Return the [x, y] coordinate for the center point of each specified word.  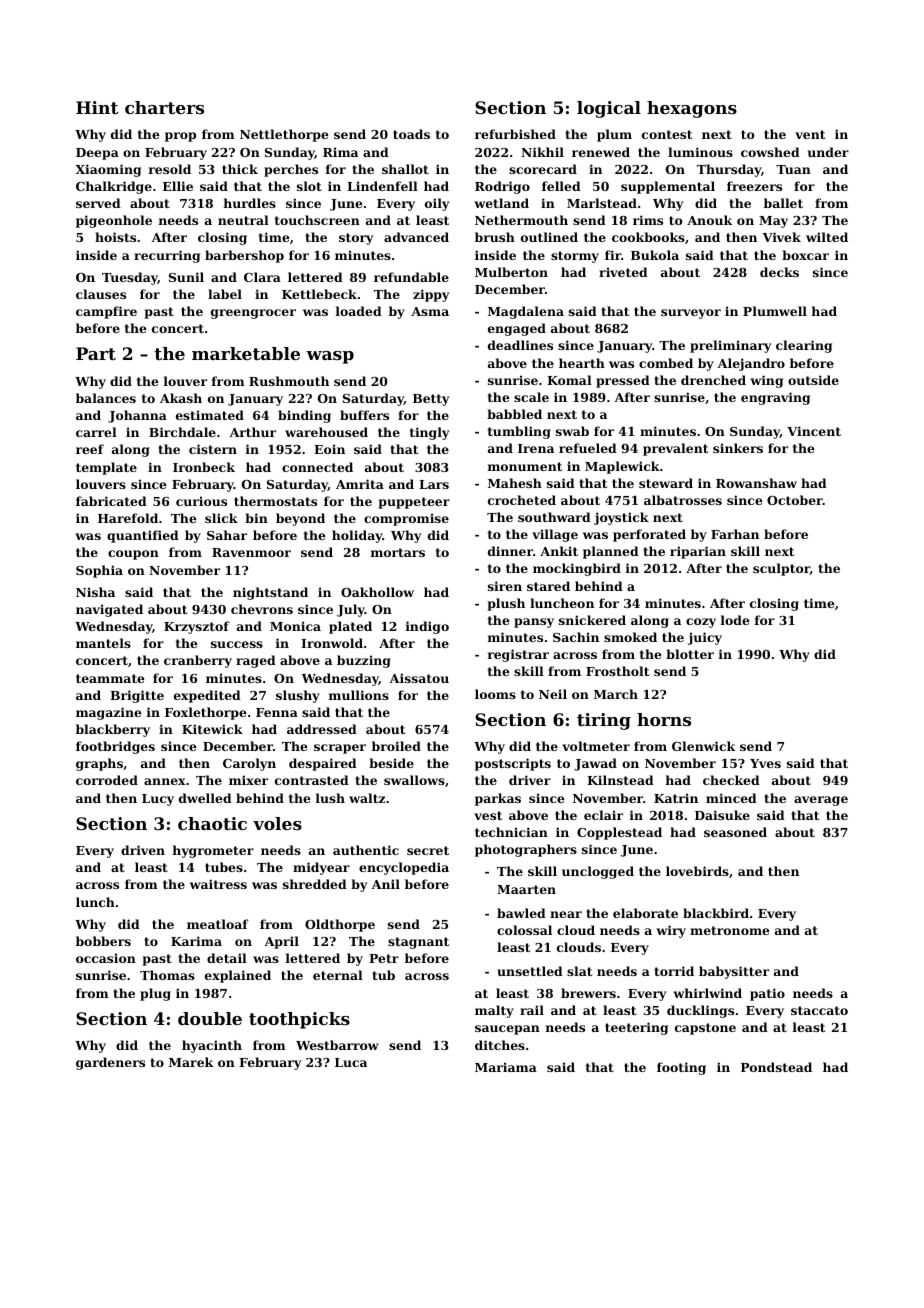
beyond [300, 519]
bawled [521, 913]
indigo [427, 627]
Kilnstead [620, 780]
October [795, 500]
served [98, 203]
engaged [517, 329]
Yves [765, 763]
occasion [106, 958]
